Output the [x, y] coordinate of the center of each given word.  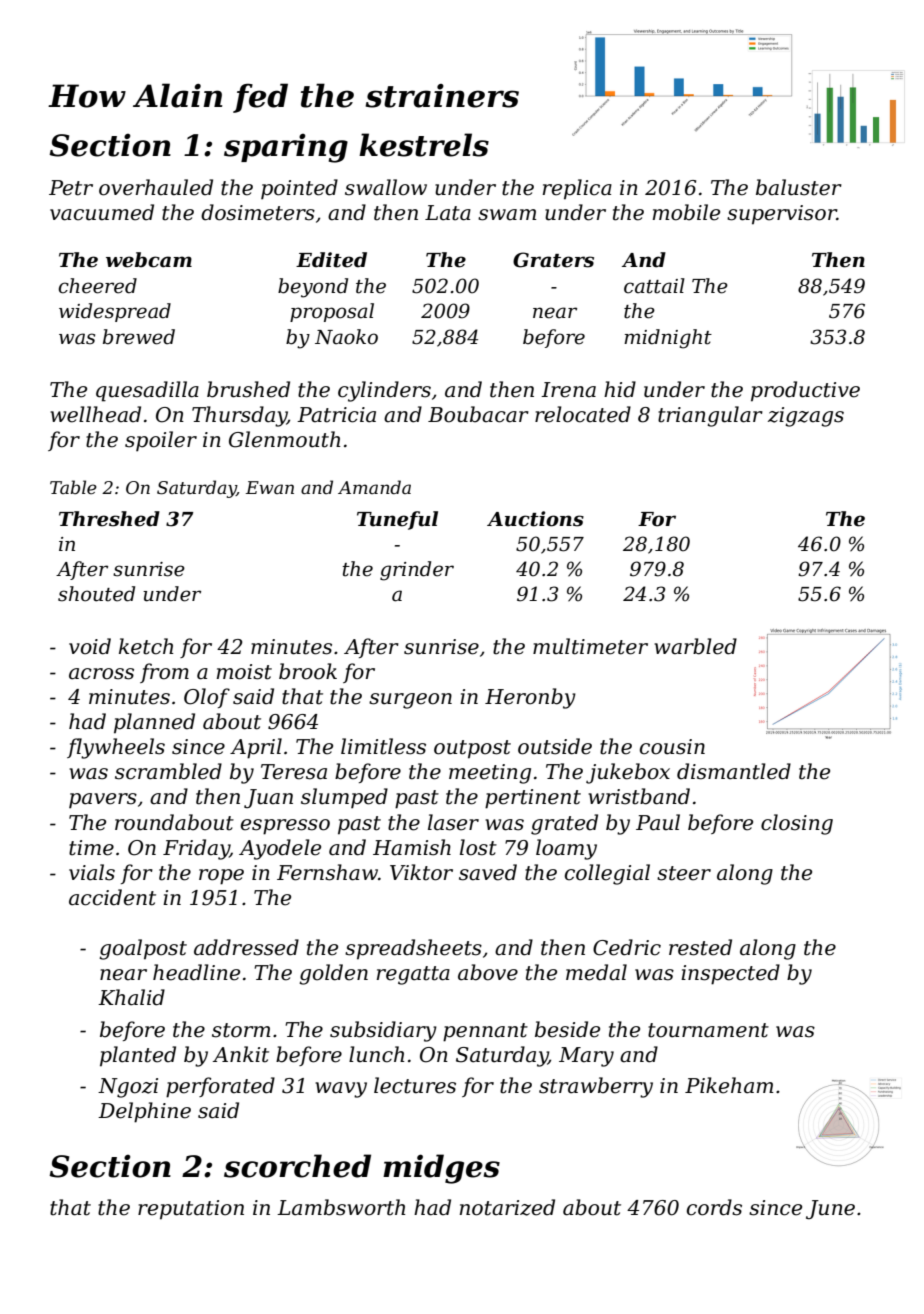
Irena [568, 390]
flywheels [116, 748]
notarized [507, 1207]
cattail [654, 286]
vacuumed [102, 212]
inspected [730, 974]
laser [453, 822]
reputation [191, 1210]
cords [714, 1207]
